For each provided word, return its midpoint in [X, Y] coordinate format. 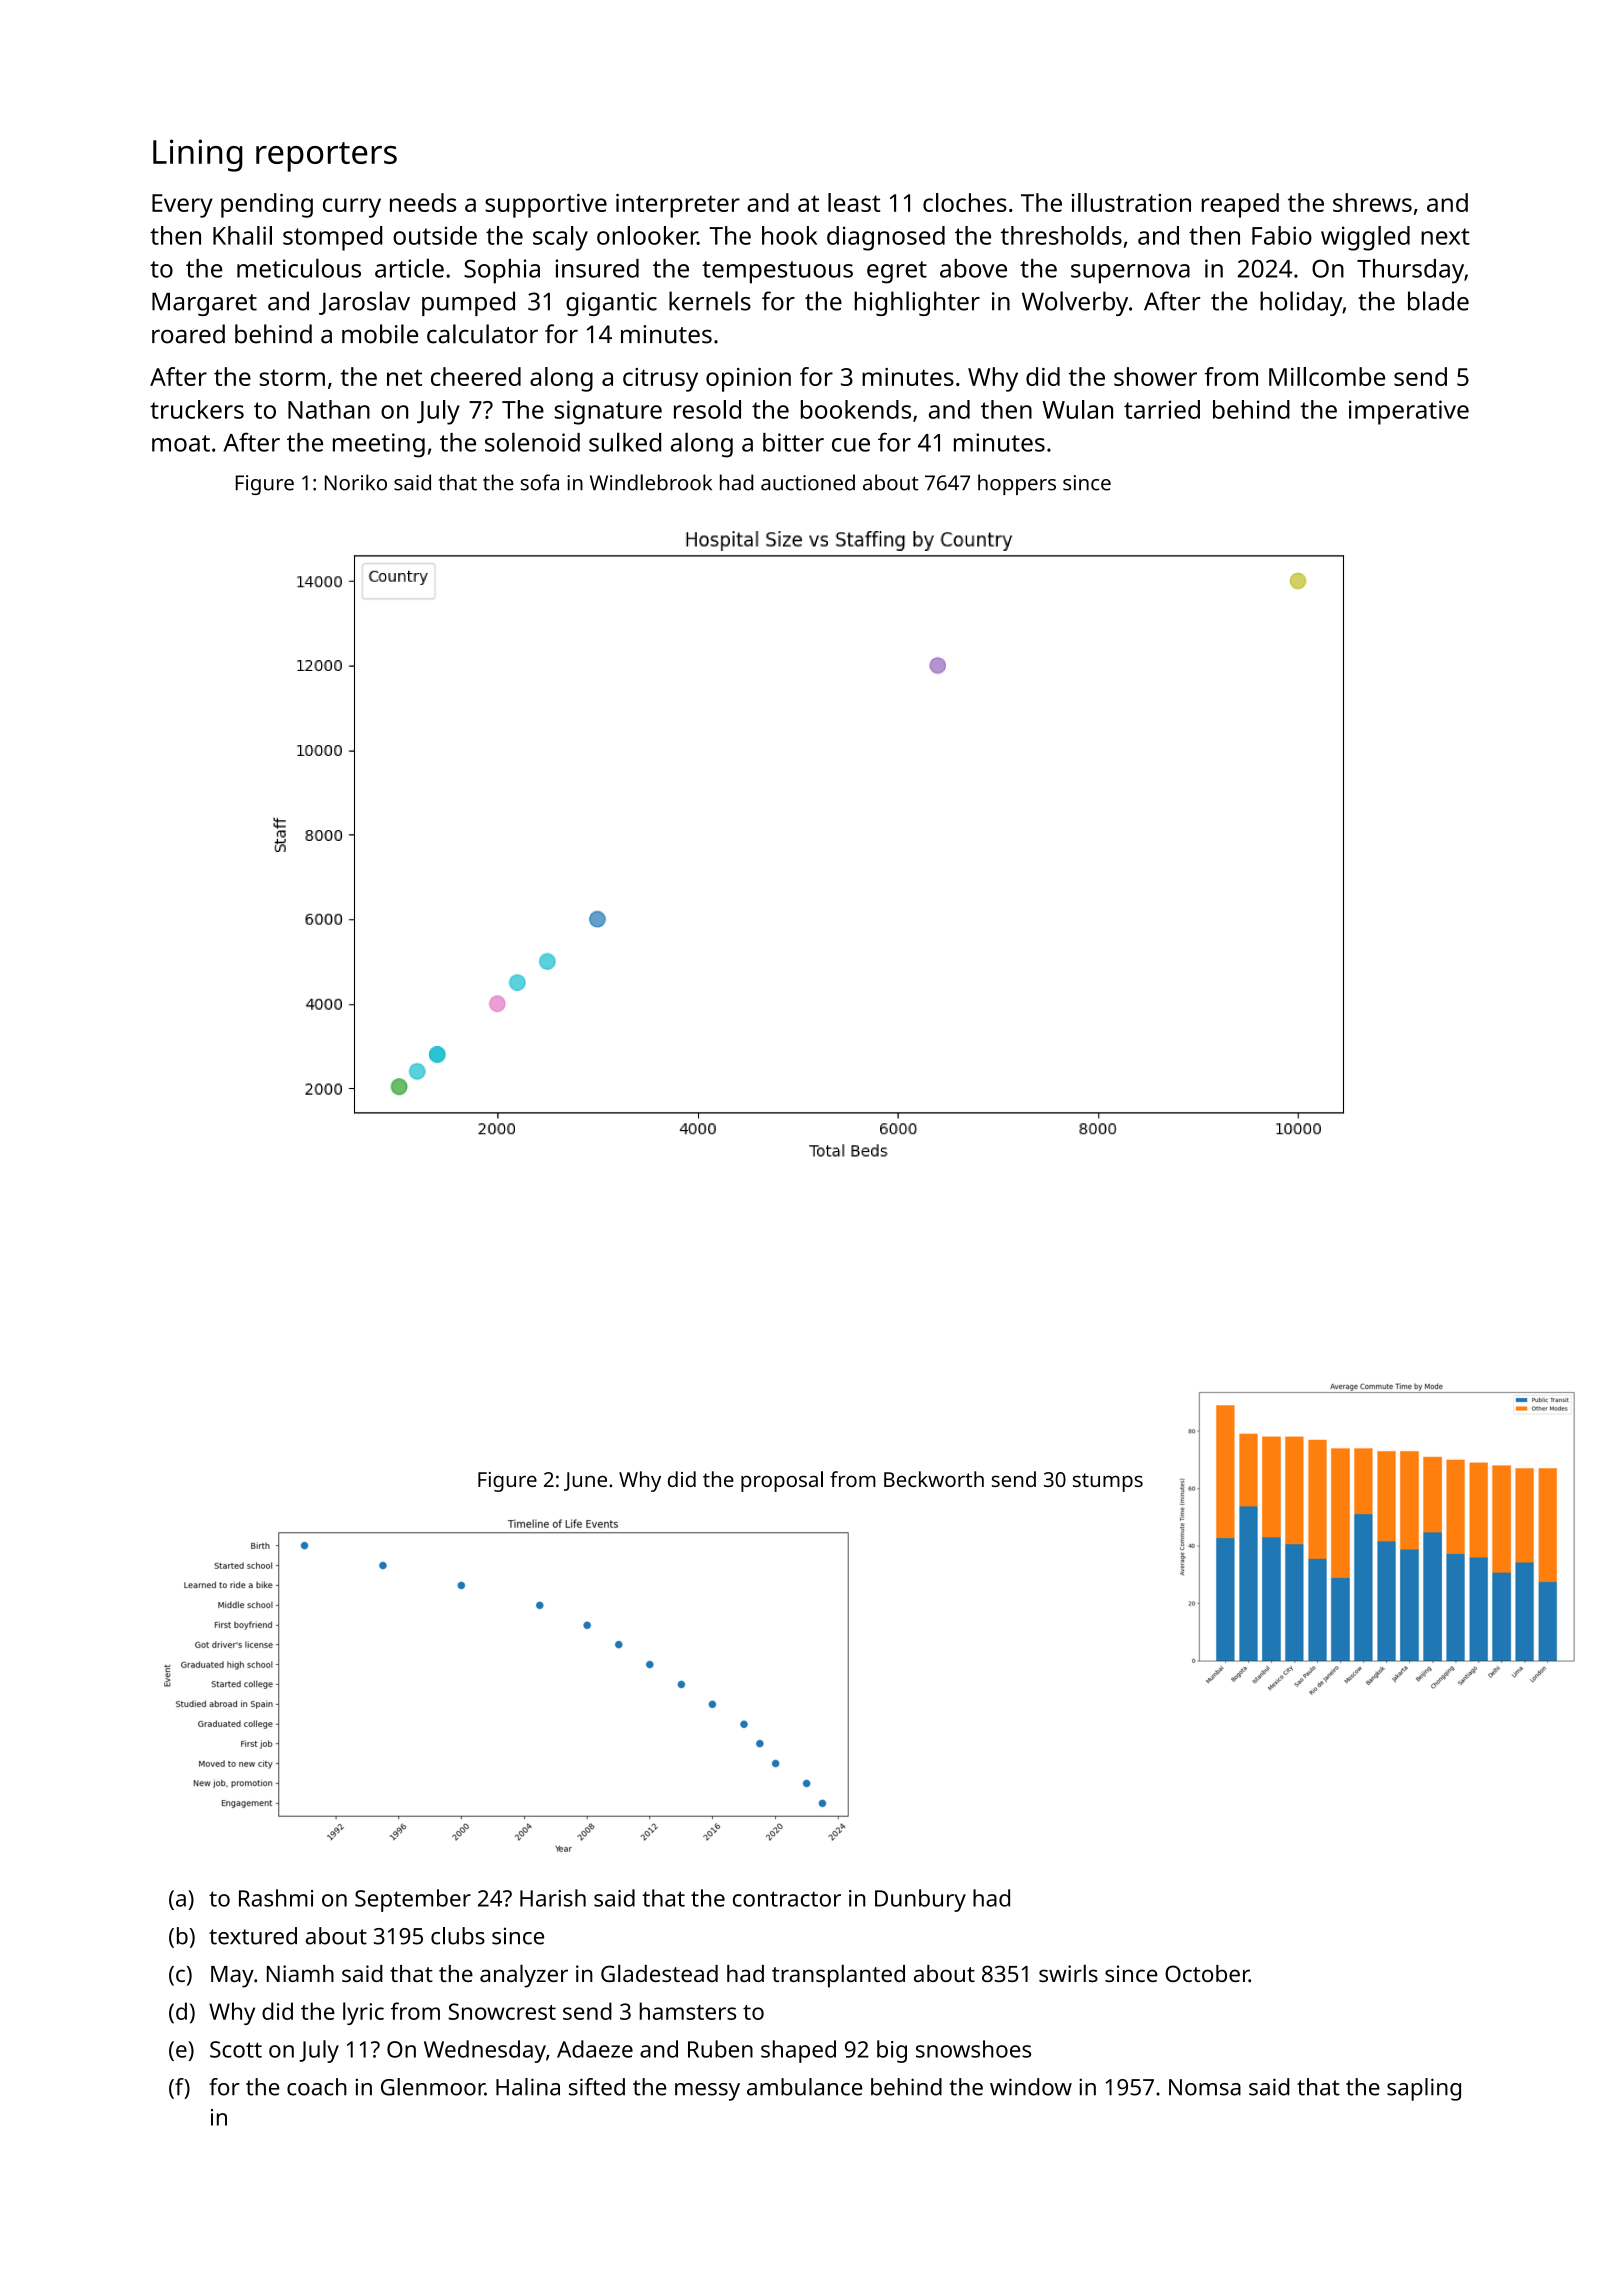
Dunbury [920, 1900]
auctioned [808, 482]
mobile [380, 334]
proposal [782, 1481]
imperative [1409, 412]
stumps [1108, 1482]
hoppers [1017, 484]
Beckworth [934, 1479]
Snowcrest [502, 2011]
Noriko [356, 482]
